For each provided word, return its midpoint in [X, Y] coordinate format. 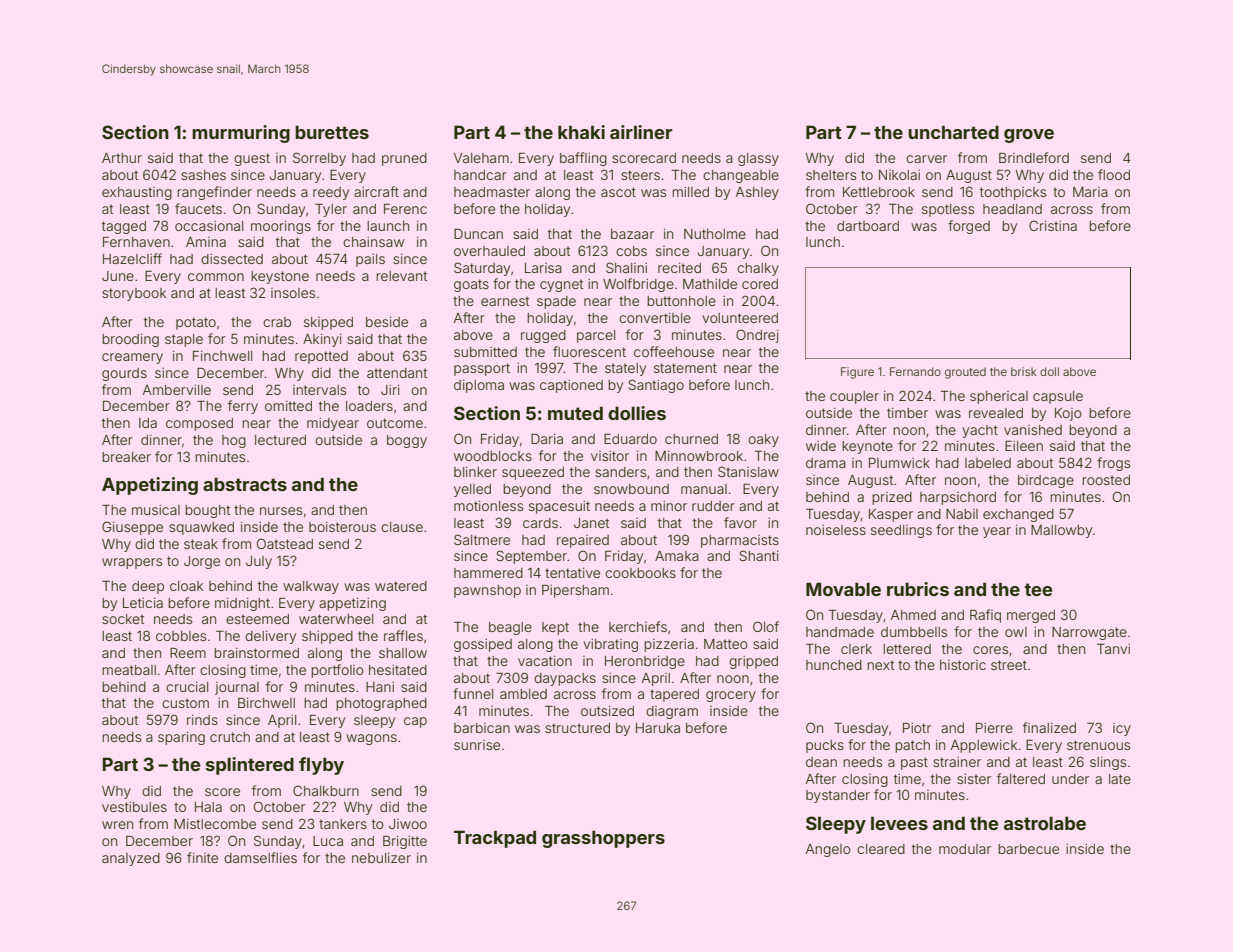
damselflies [260, 857]
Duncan [478, 233]
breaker [126, 457]
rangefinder [214, 193]
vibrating [610, 645]
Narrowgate [1089, 633]
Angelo [828, 850]
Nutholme [715, 234]
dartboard [868, 226]
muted [575, 413]
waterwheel [336, 619]
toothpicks [1013, 193]
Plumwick [899, 463]
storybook [134, 294]
